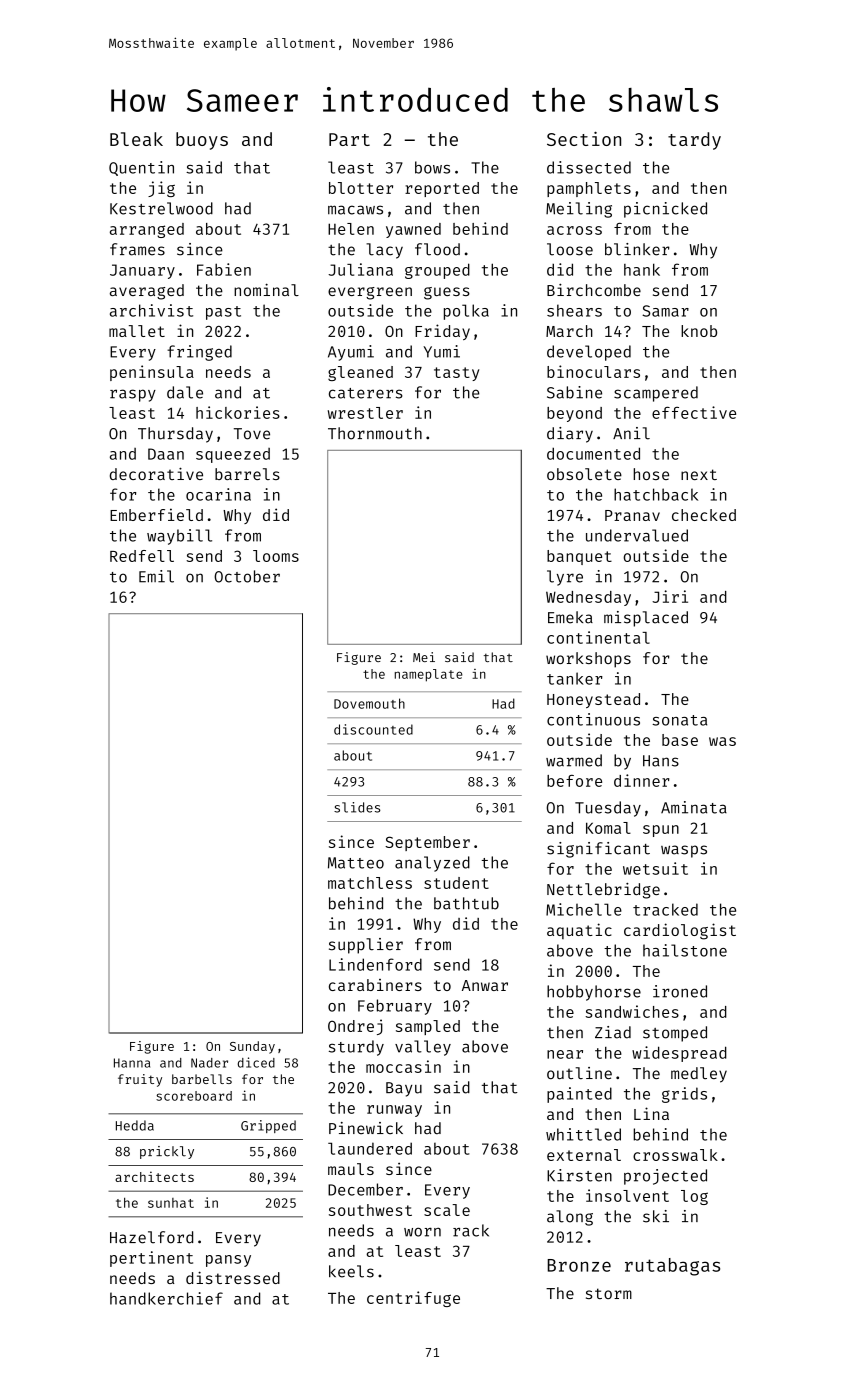 This document has height=1400, width=849. What do you see at coordinates (413, 1299) in the document?
I see `centrifuge` at bounding box center [413, 1299].
